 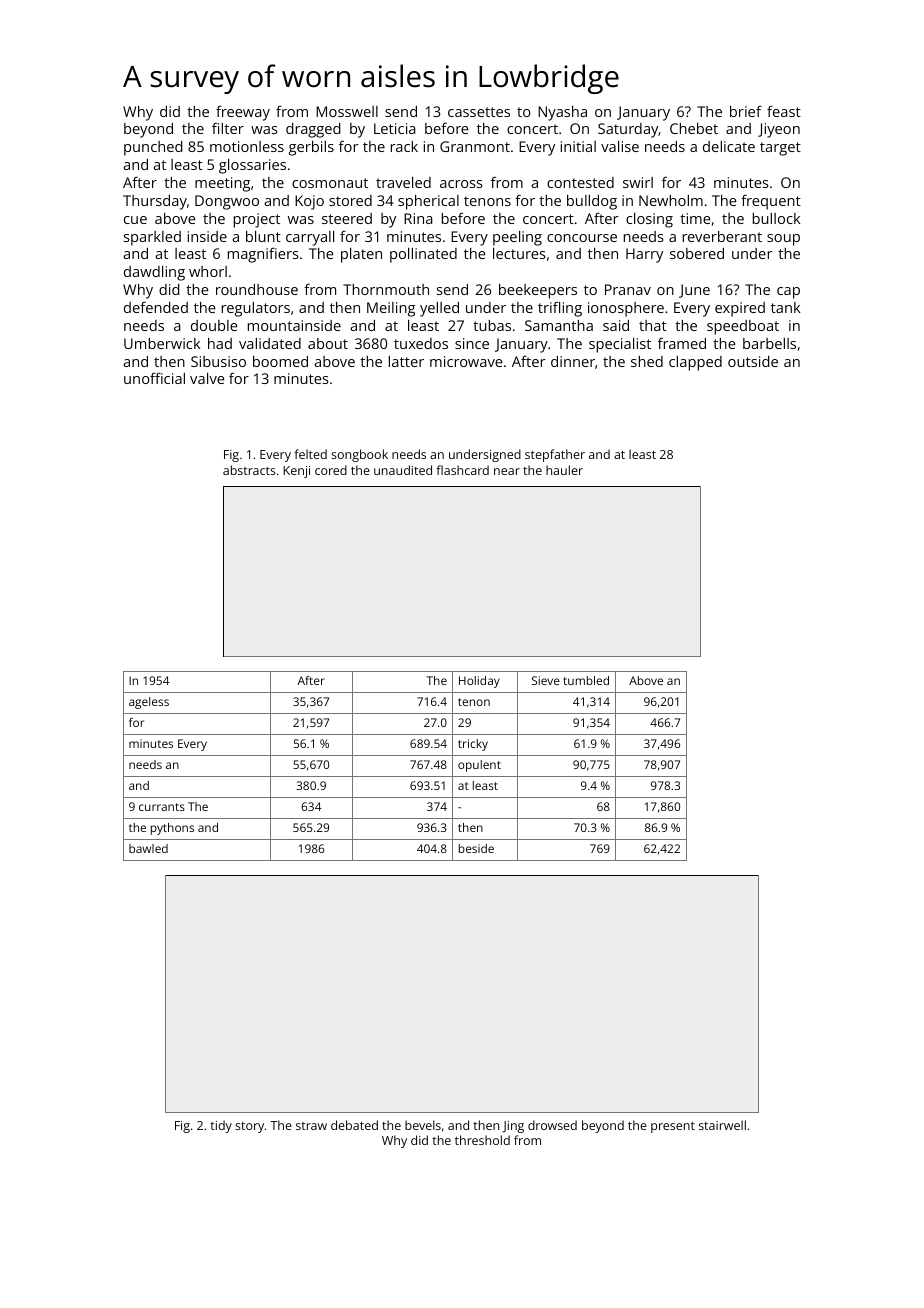 What do you see at coordinates (753, 361) in the page?
I see `outside` at bounding box center [753, 361].
